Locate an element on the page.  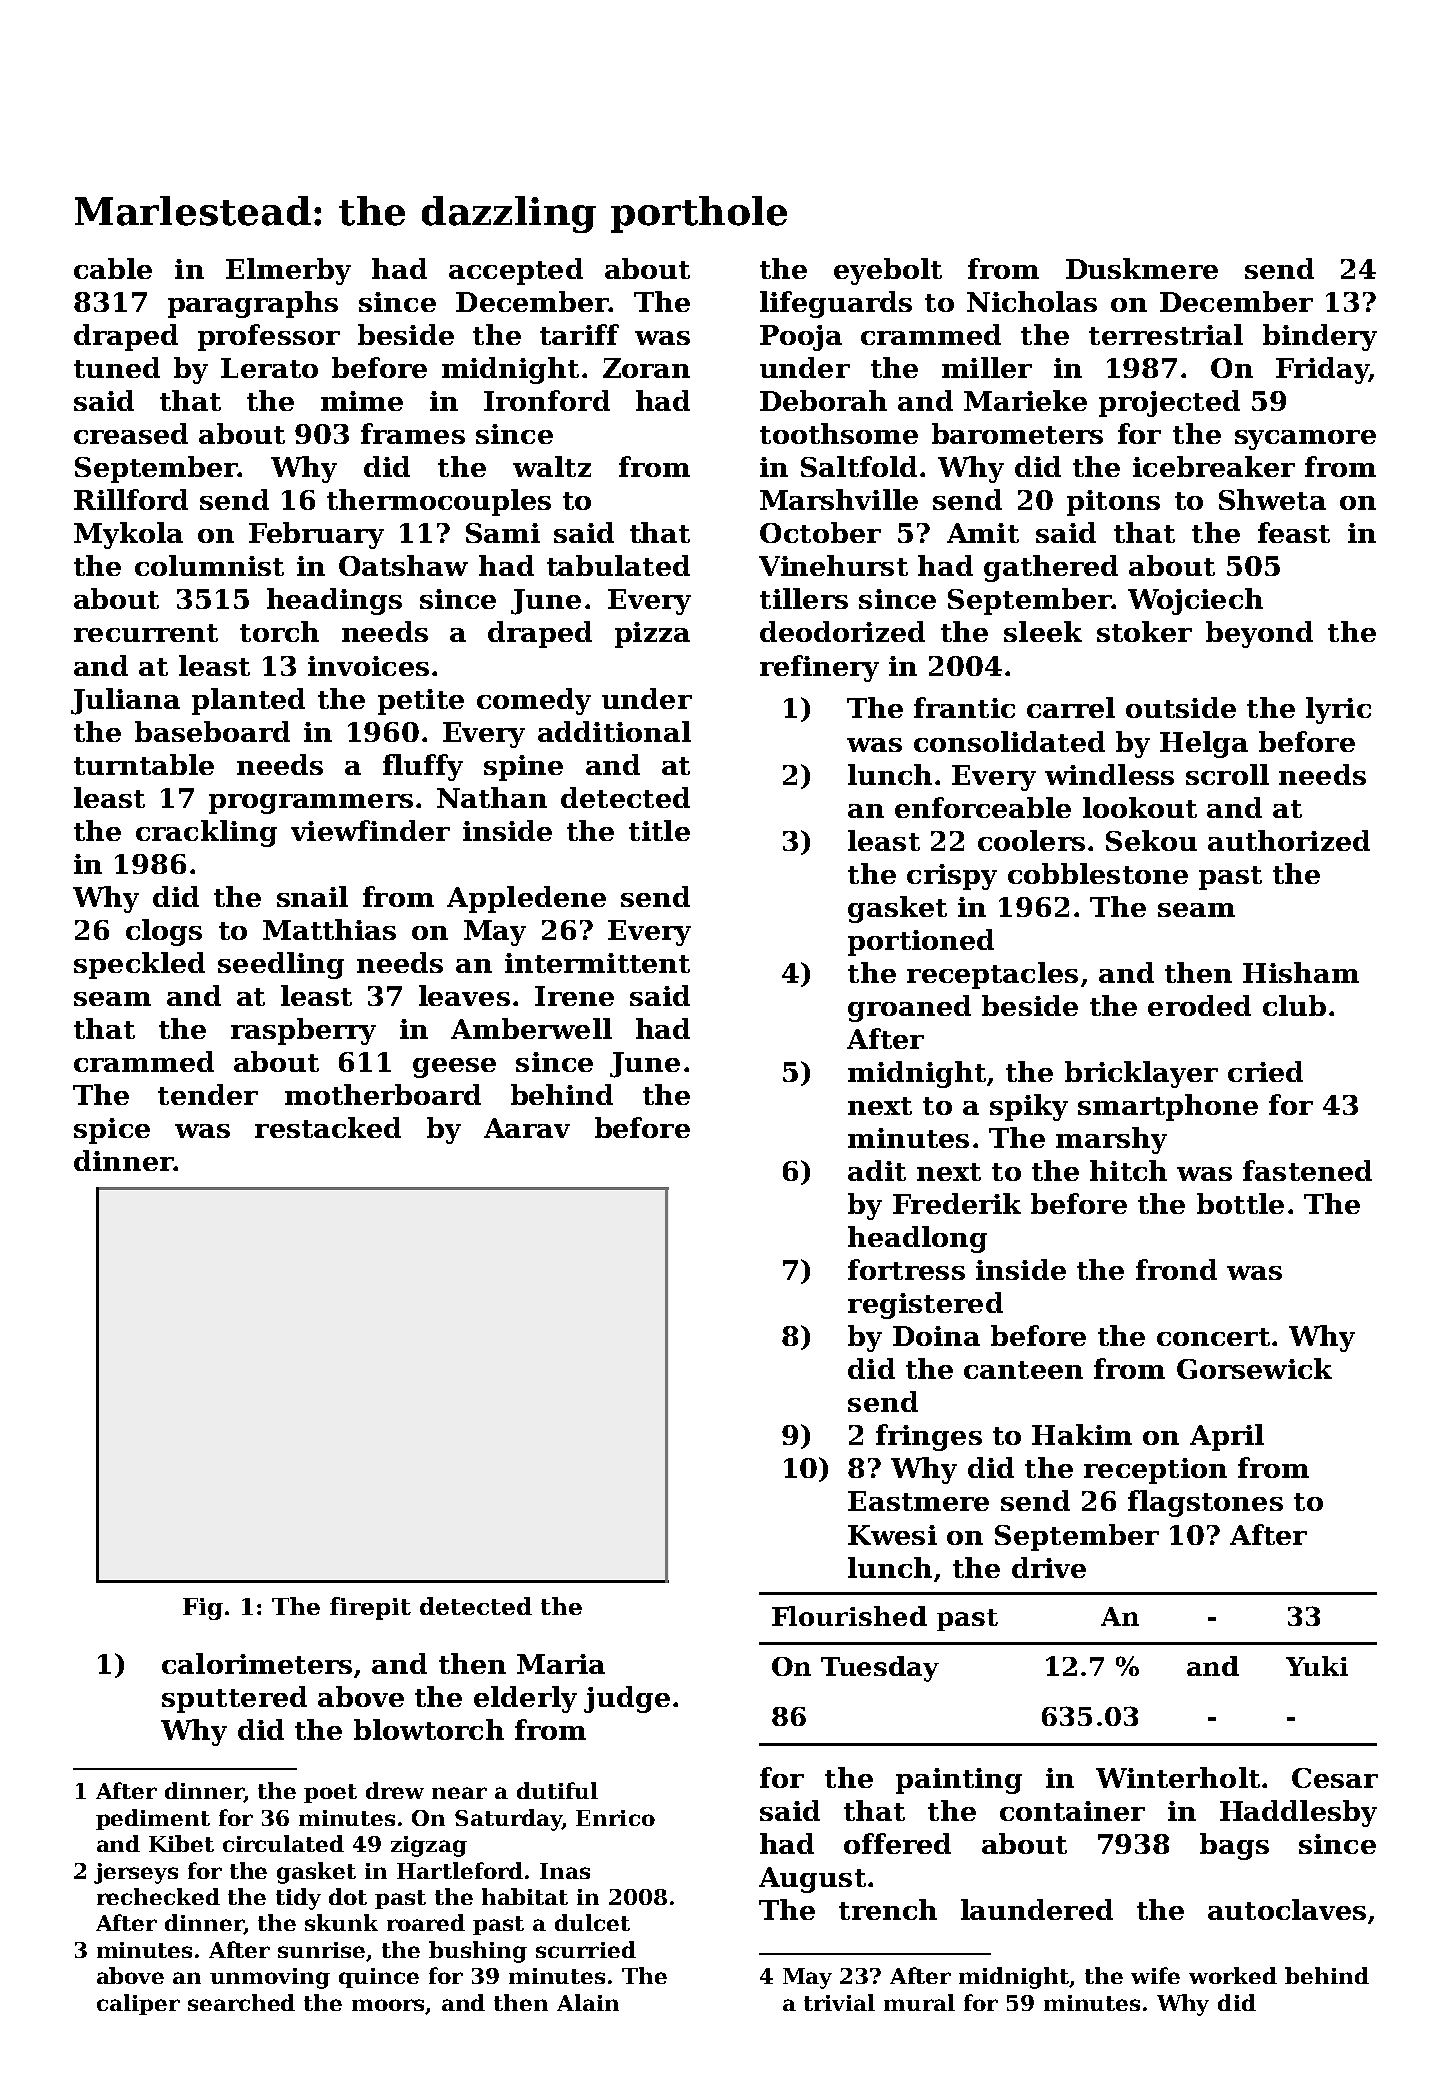
restacked is located at coordinates (328, 1127).
